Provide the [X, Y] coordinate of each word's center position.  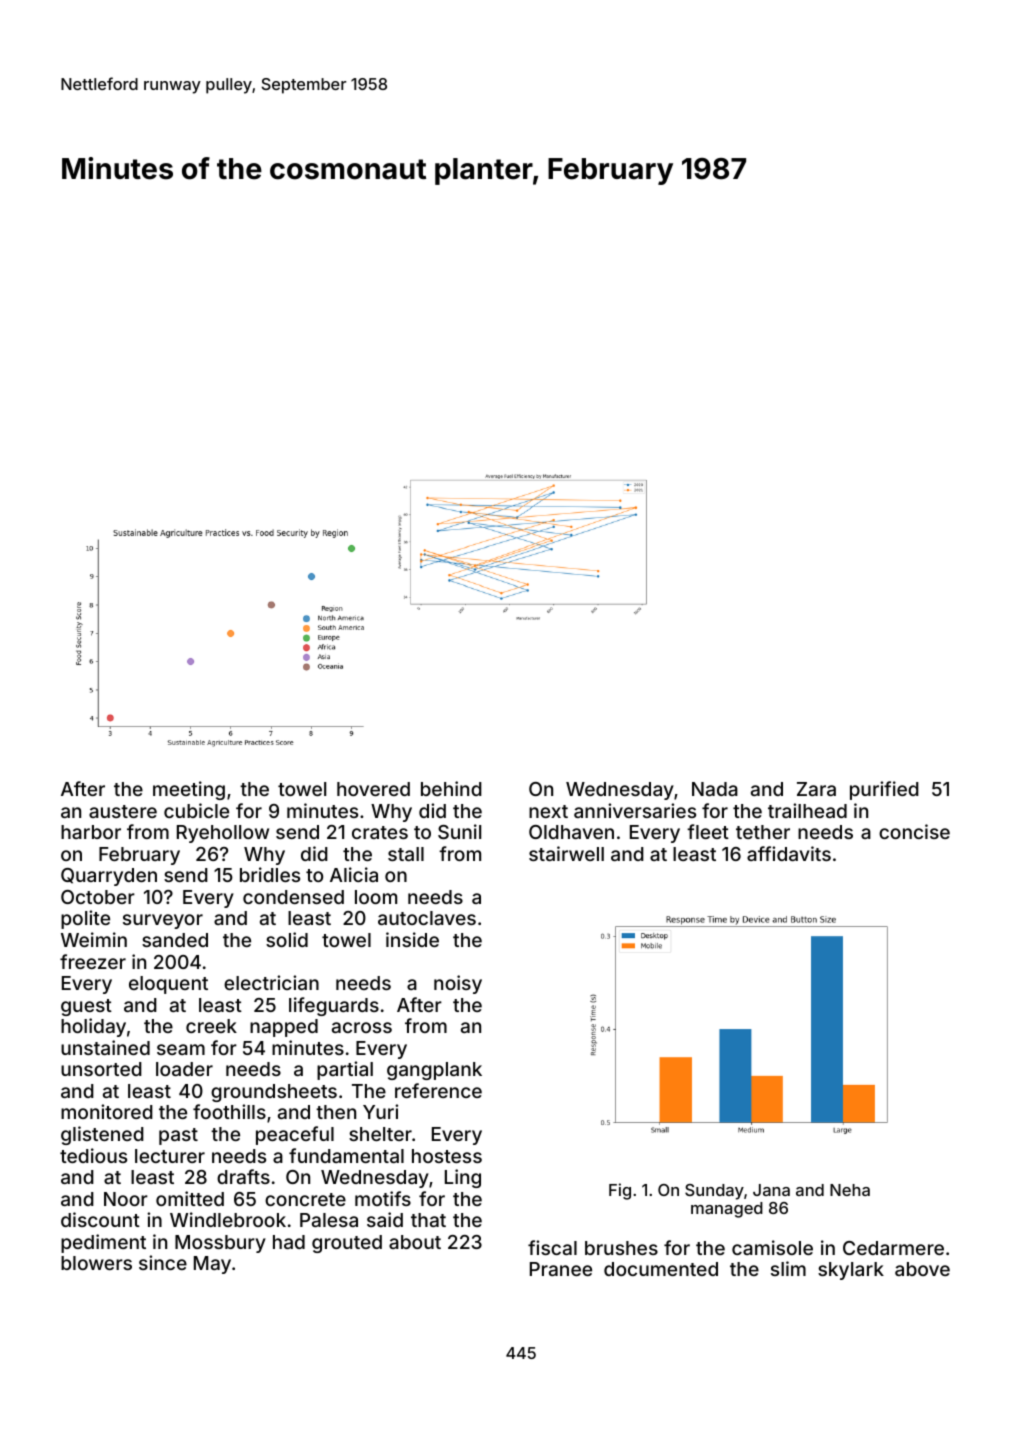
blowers [96, 1263]
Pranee [561, 1269]
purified [884, 790]
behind [451, 788]
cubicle [196, 810]
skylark [851, 1271]
